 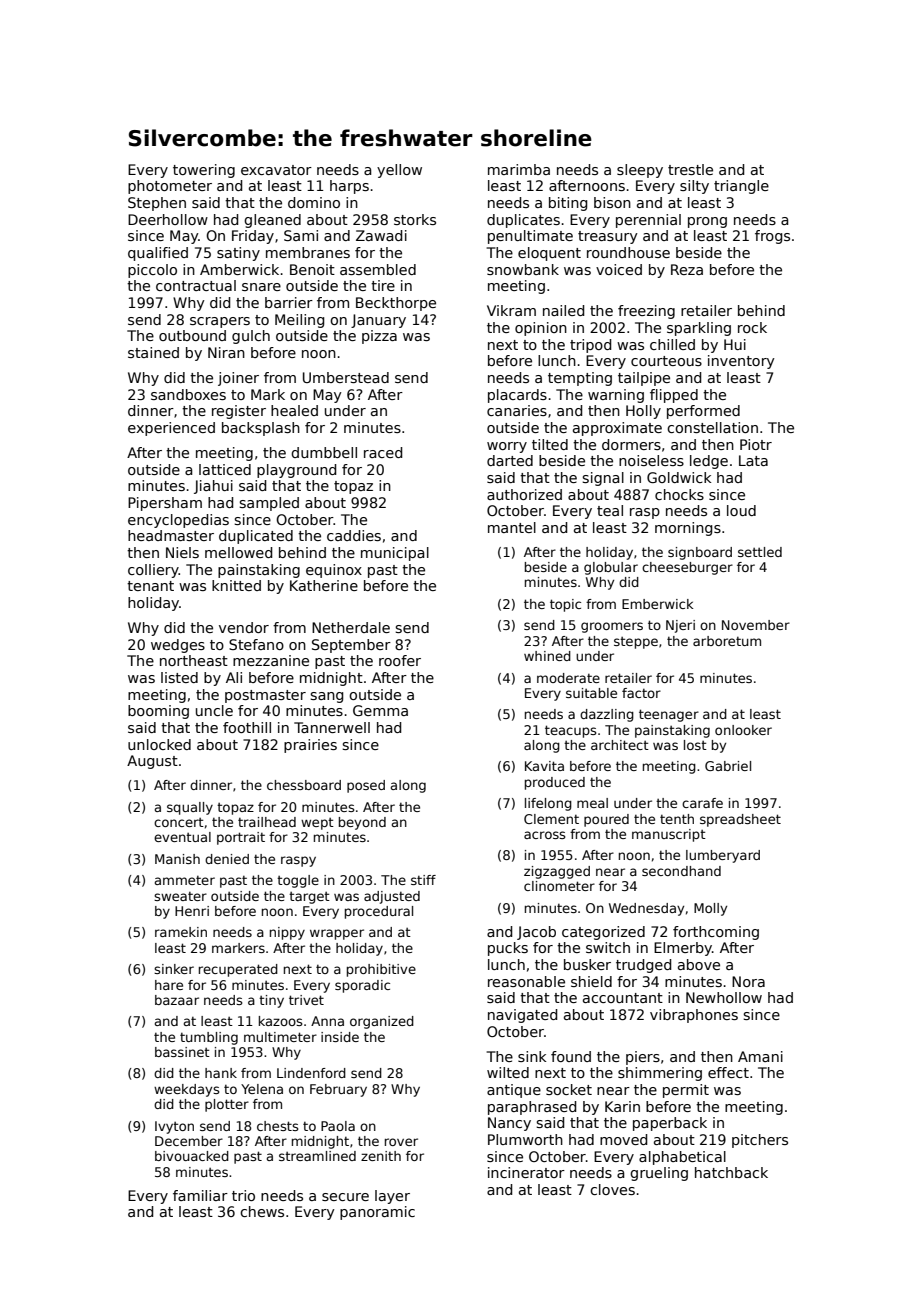 What do you see at coordinates (687, 269) in the document?
I see `Reza` at bounding box center [687, 269].
